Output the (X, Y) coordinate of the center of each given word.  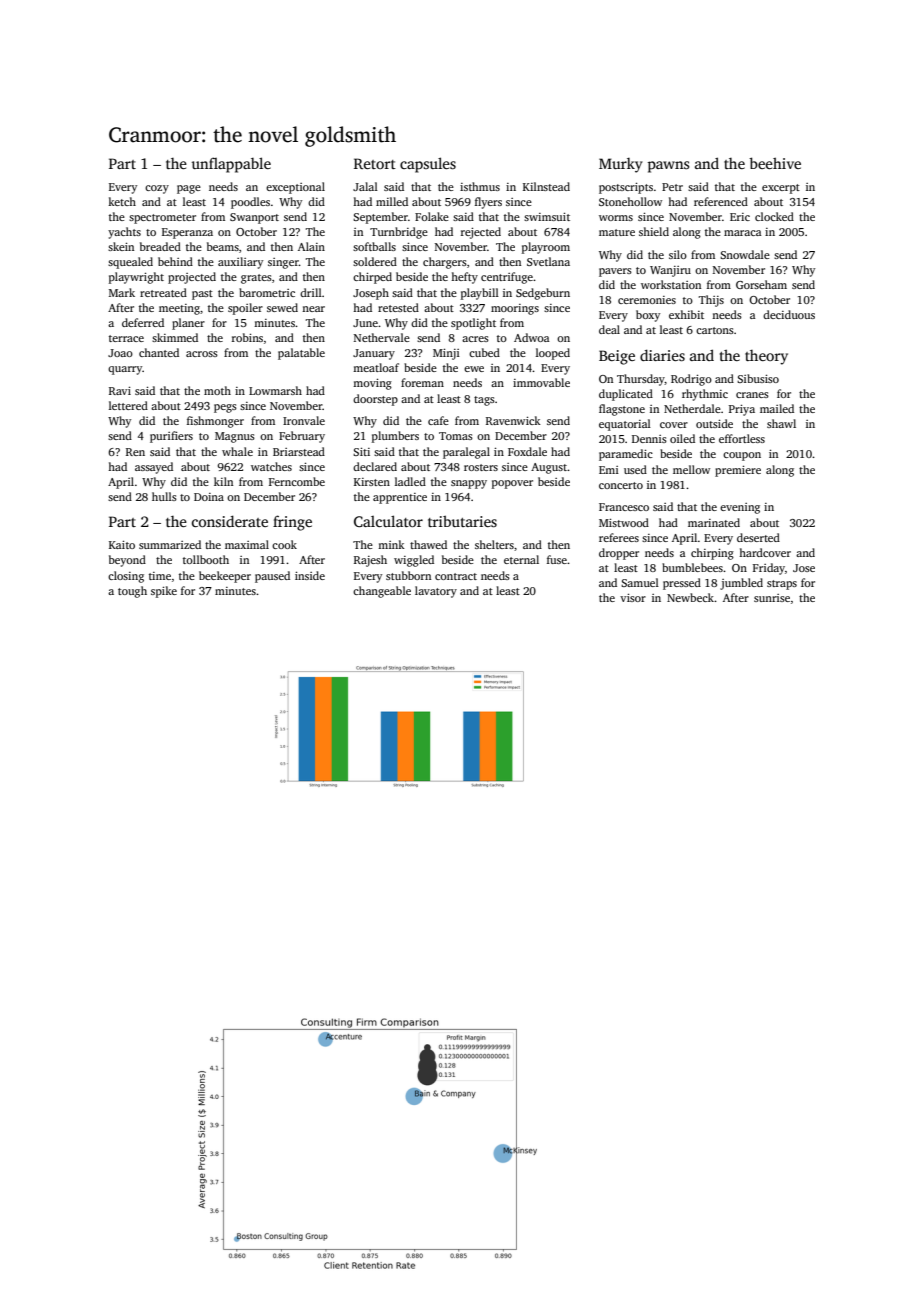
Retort (375, 163)
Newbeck (690, 597)
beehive (775, 163)
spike (164, 592)
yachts (124, 233)
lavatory (436, 592)
